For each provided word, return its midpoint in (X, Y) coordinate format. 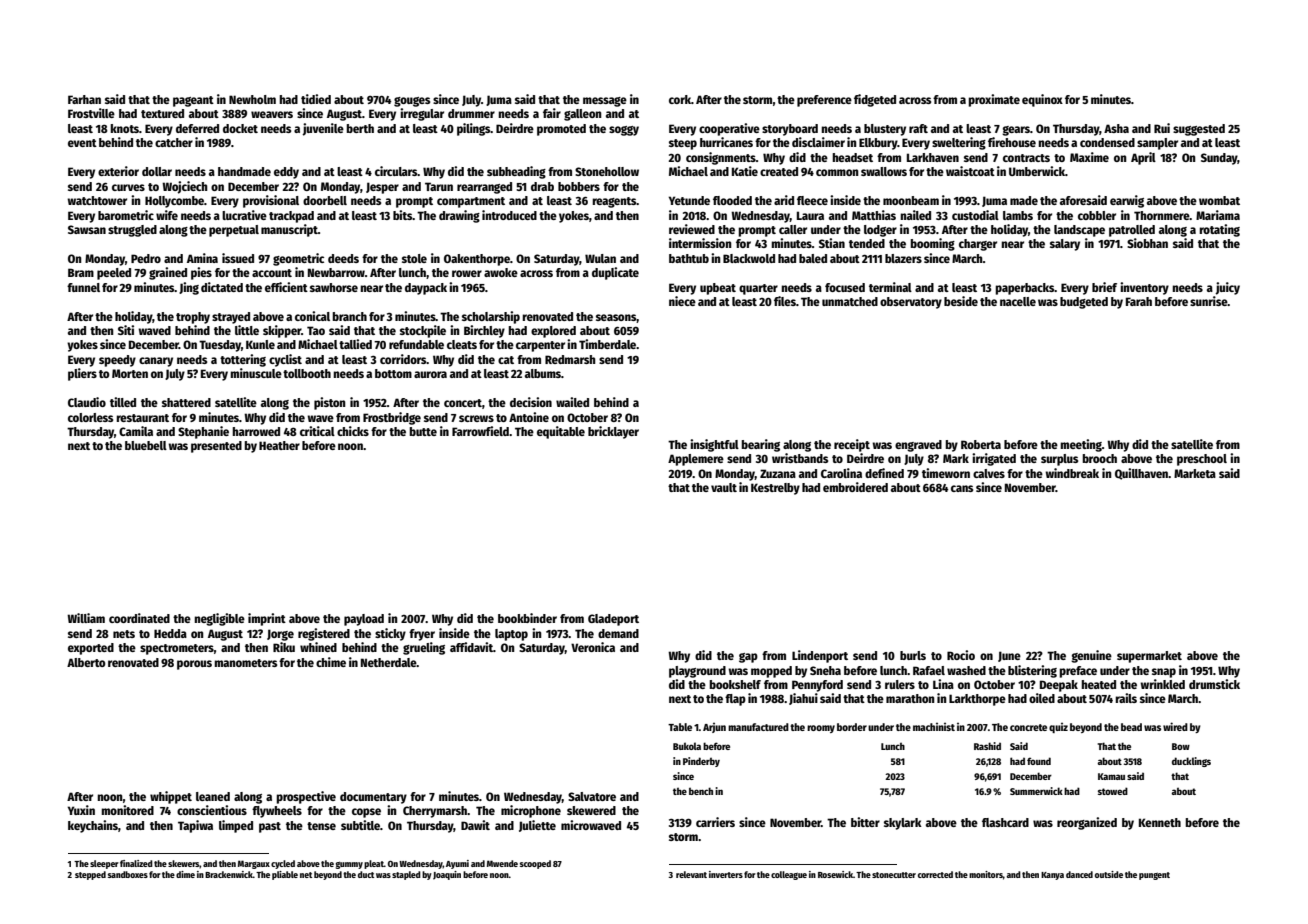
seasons (616, 317)
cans (962, 488)
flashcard (1005, 822)
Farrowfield (480, 431)
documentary (373, 798)
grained (168, 273)
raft (918, 128)
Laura (810, 215)
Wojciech (184, 187)
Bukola (687, 746)
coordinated (139, 618)
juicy (1227, 288)
